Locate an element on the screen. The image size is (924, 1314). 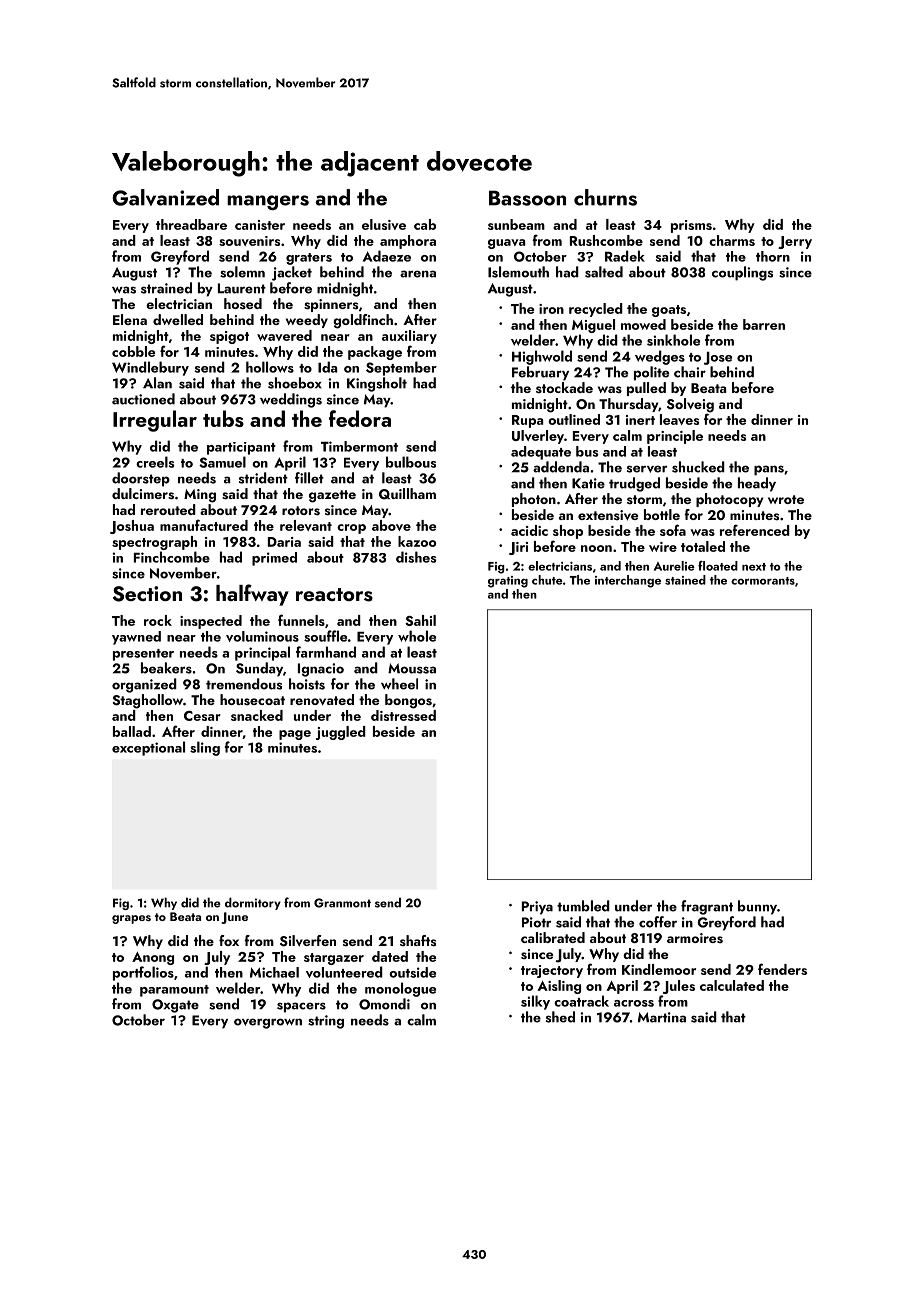
bunny is located at coordinates (757, 907).
